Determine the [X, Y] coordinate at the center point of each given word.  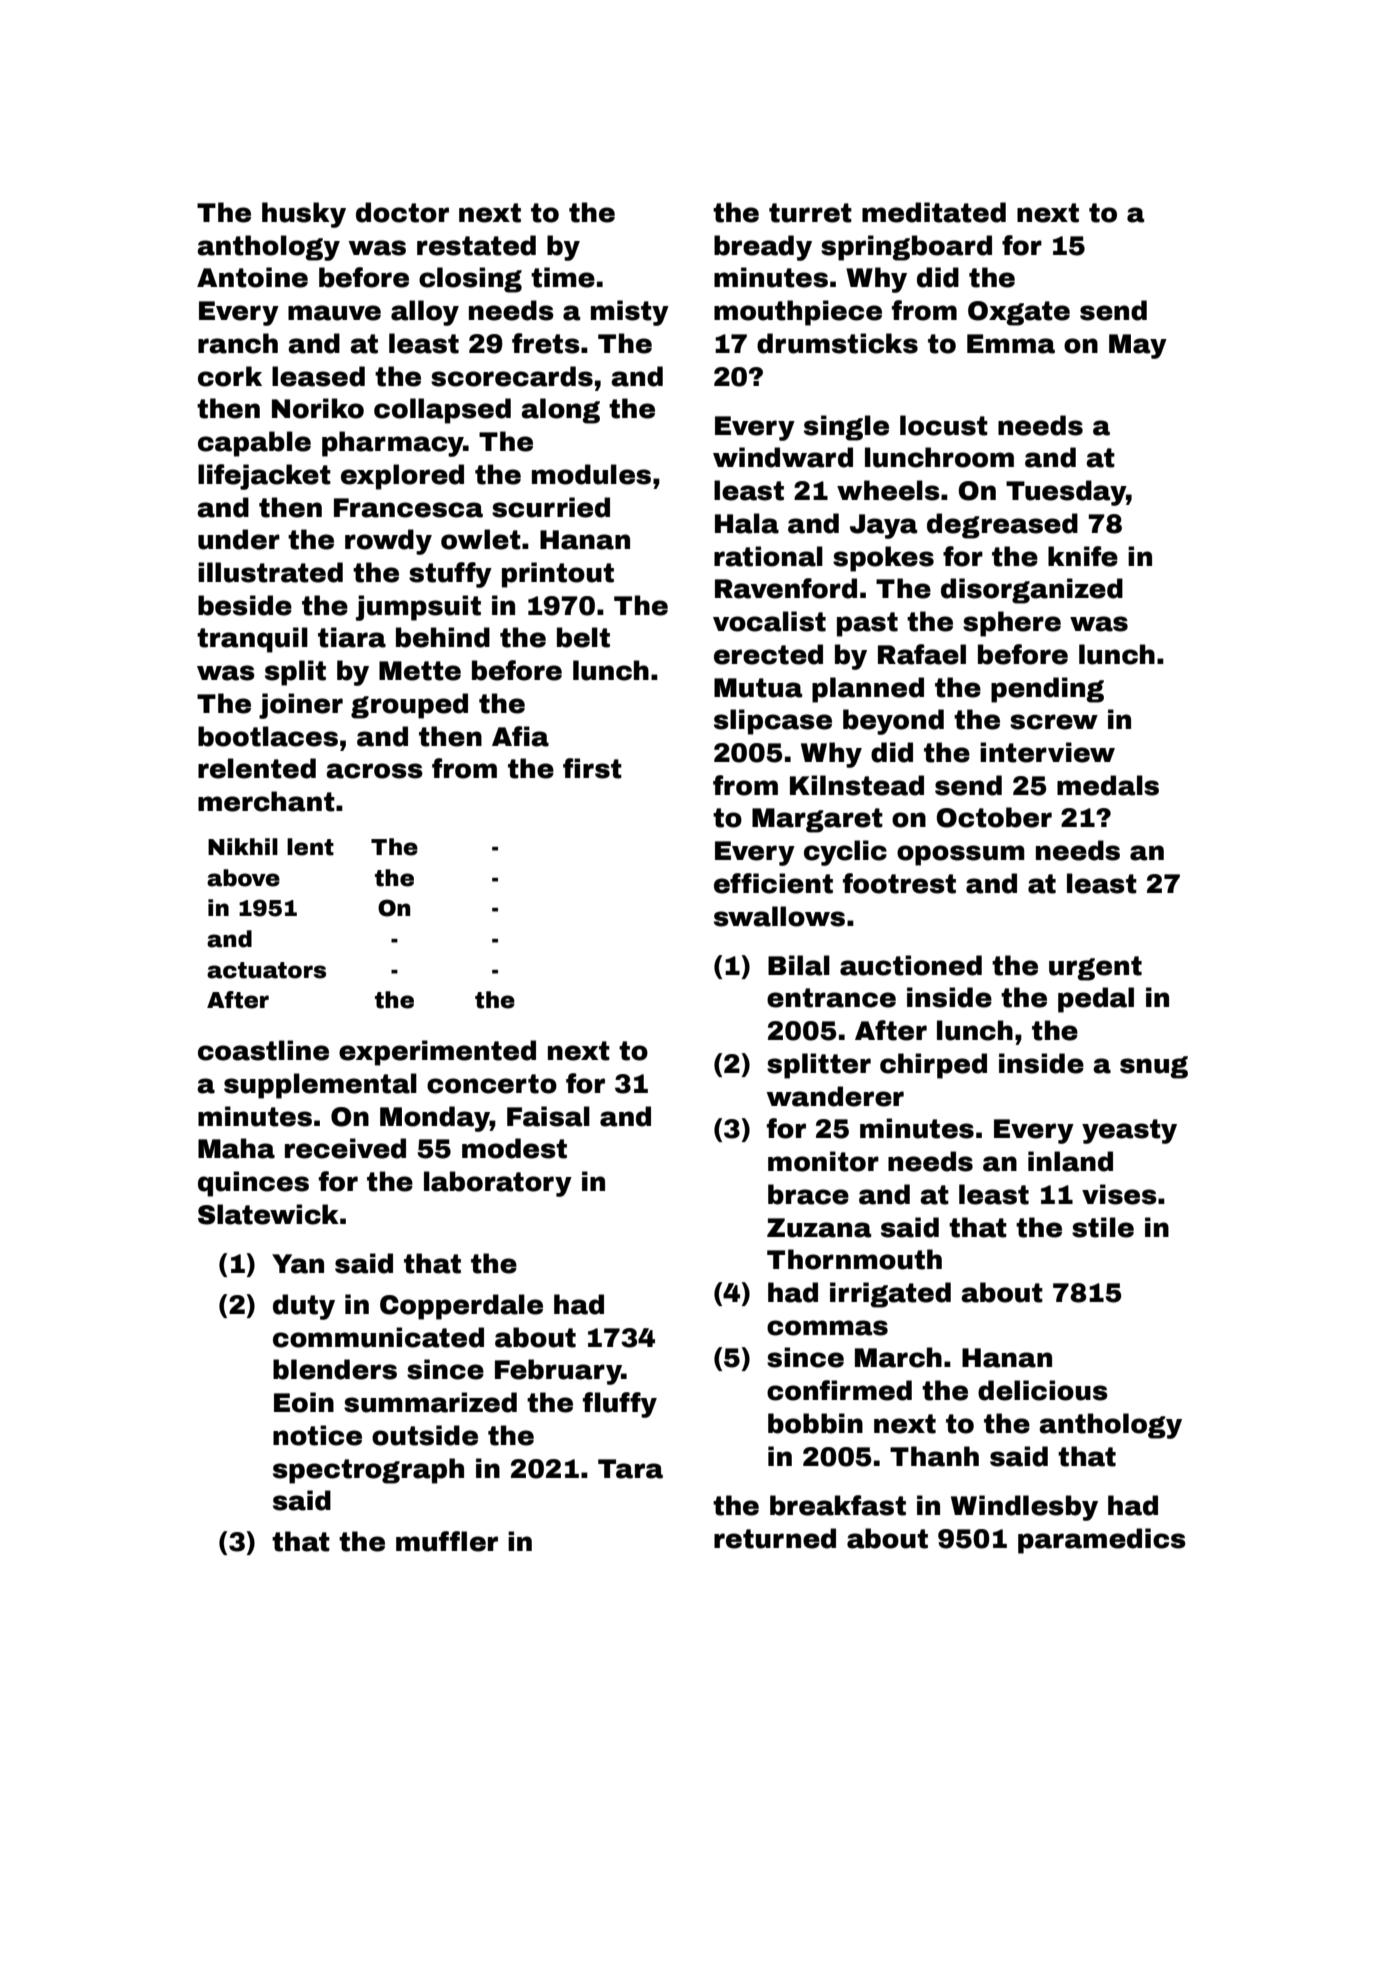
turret [810, 213]
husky [304, 215]
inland [1070, 1161]
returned [775, 1538]
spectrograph [368, 1471]
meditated [934, 212]
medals [1108, 785]
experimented [437, 1053]
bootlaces [268, 736]
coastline [263, 1050]
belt [583, 637]
